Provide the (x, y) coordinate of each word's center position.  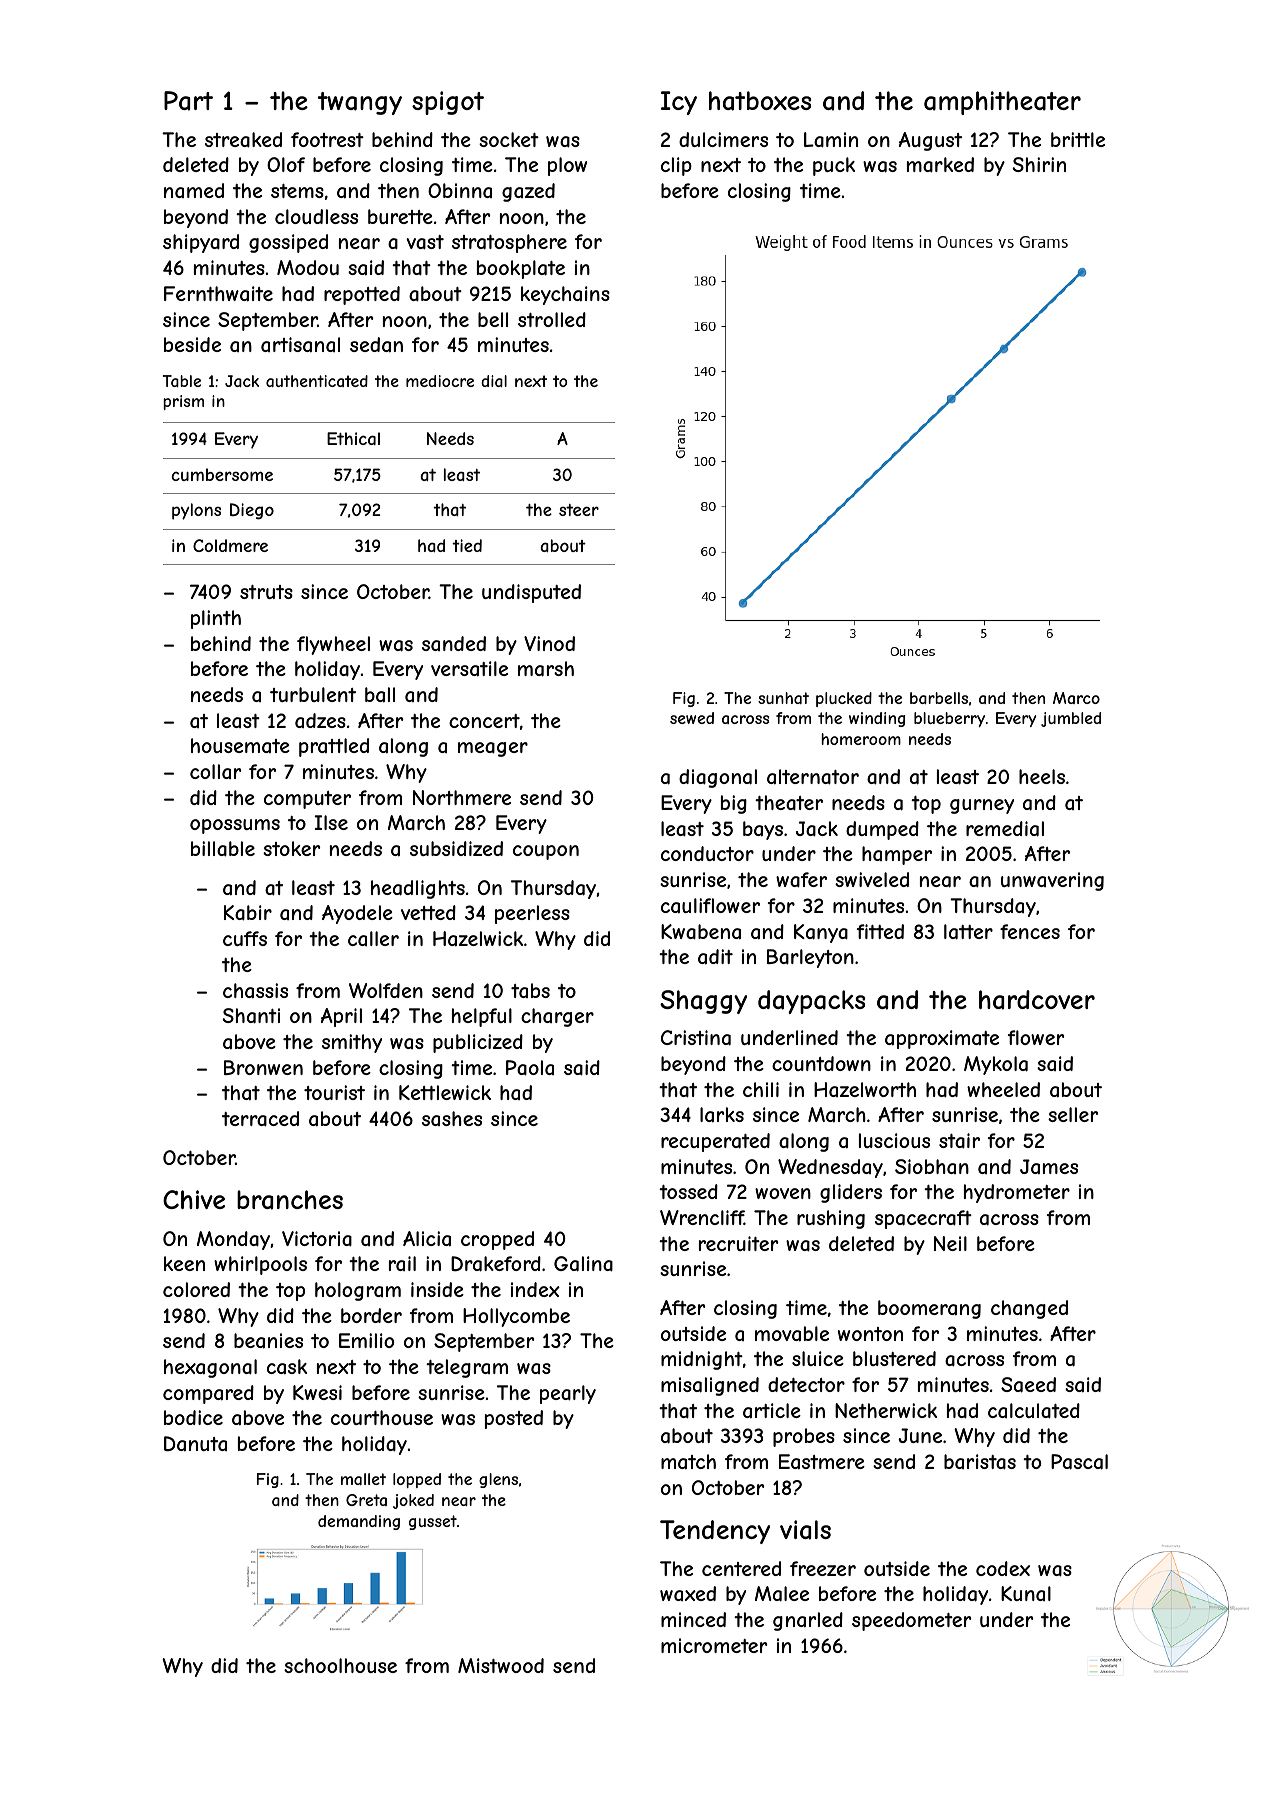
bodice (193, 1417)
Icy (679, 103)
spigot (448, 103)
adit (715, 956)
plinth (216, 619)
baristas (980, 1462)
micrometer (714, 1645)
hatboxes (760, 101)
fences (1030, 931)
